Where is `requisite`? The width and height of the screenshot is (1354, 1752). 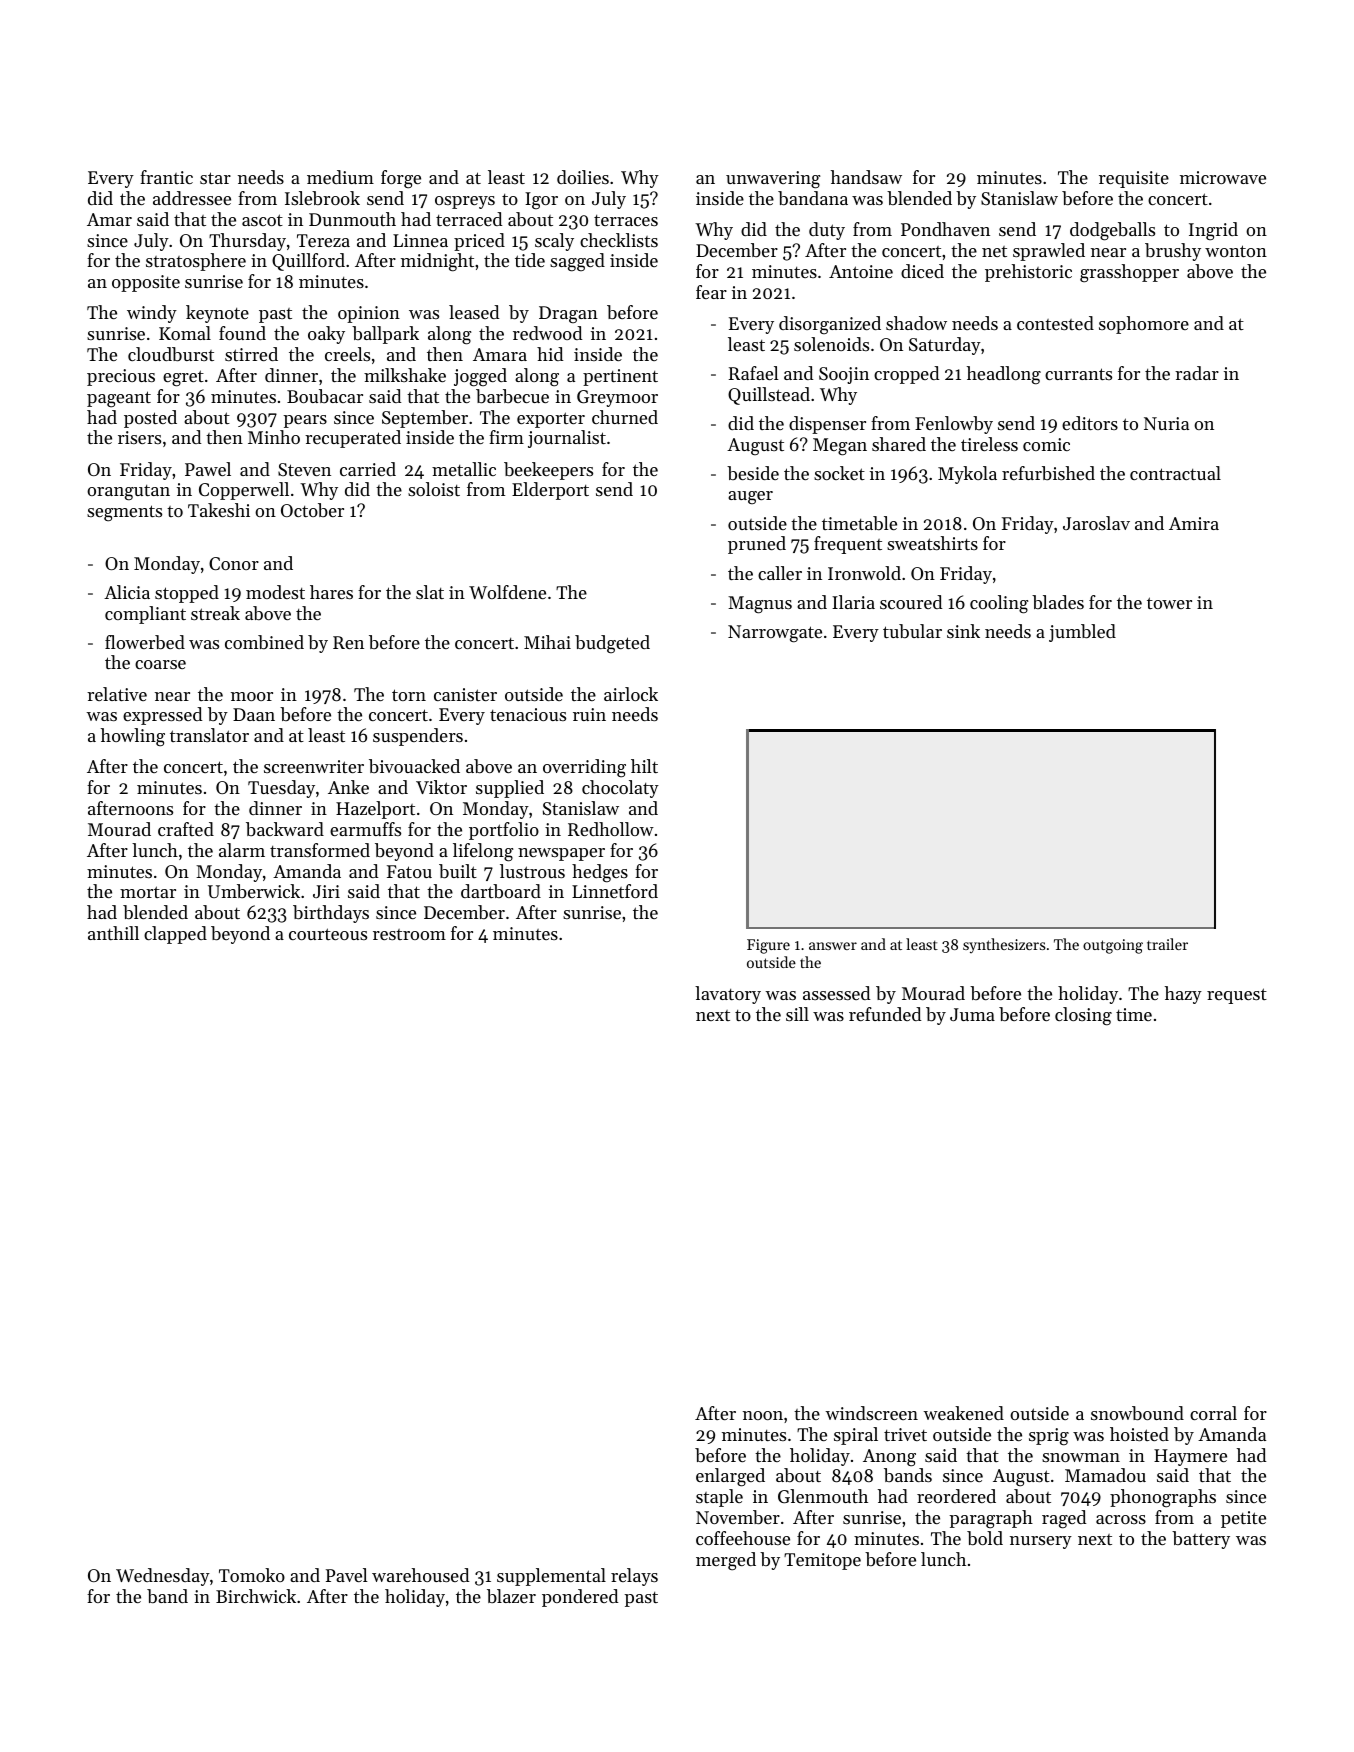
requisite is located at coordinates (1134, 179).
